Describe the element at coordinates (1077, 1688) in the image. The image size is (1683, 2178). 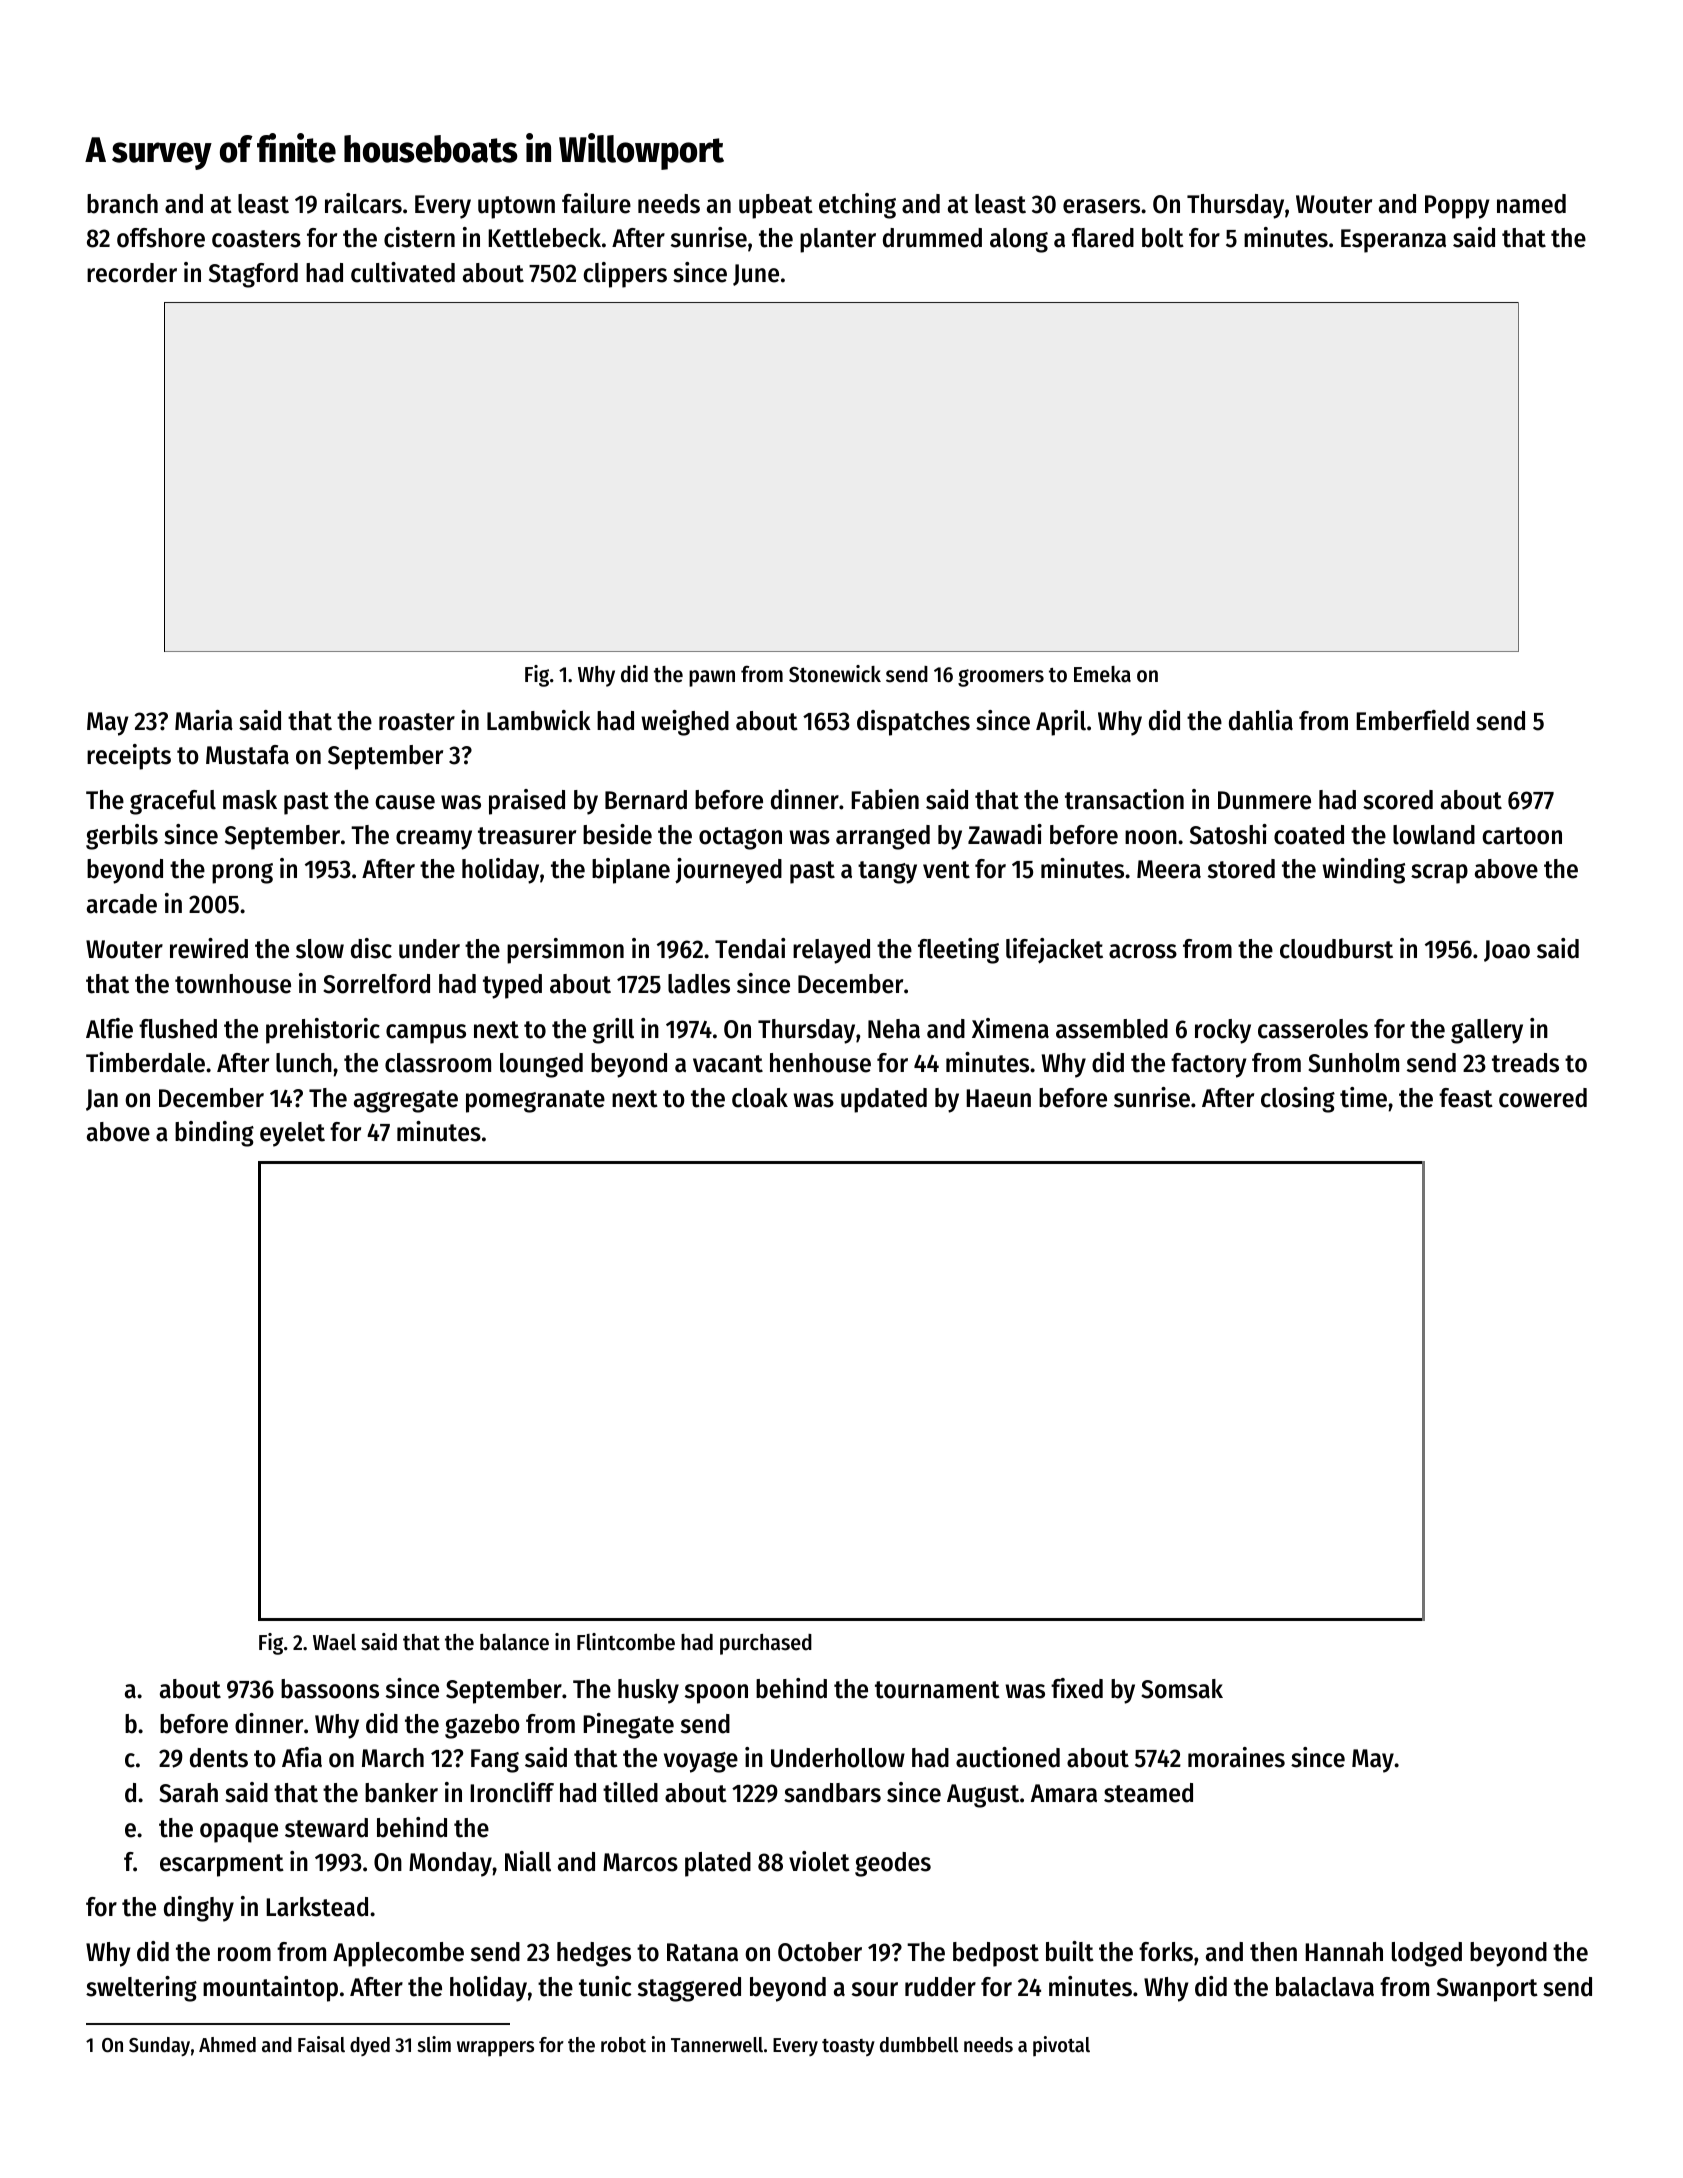
I see `fixed` at that location.
